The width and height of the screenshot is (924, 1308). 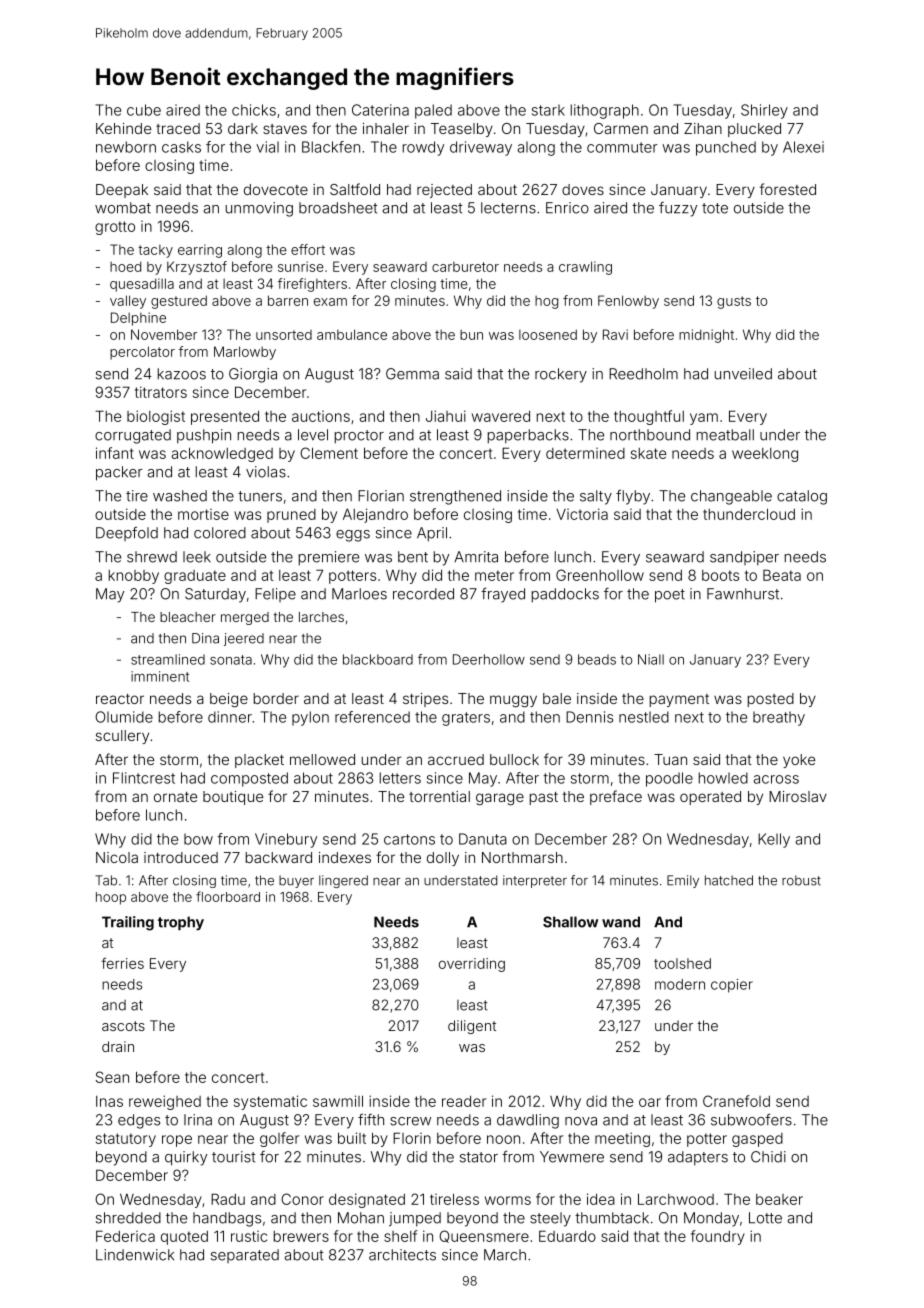 What do you see at coordinates (433, 111) in the screenshot?
I see `paled` at bounding box center [433, 111].
